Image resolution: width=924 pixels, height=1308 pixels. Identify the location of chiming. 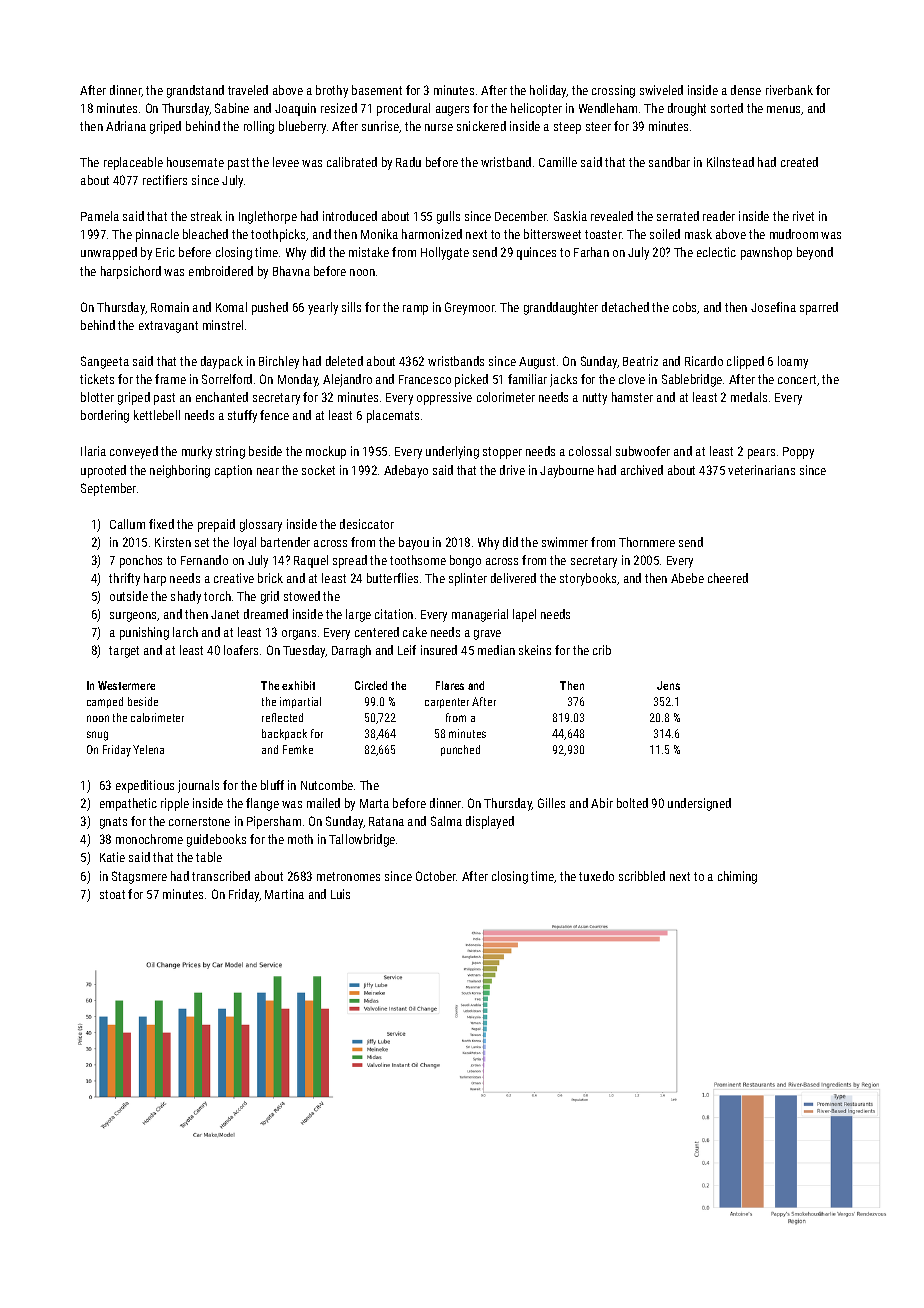
(737, 877).
